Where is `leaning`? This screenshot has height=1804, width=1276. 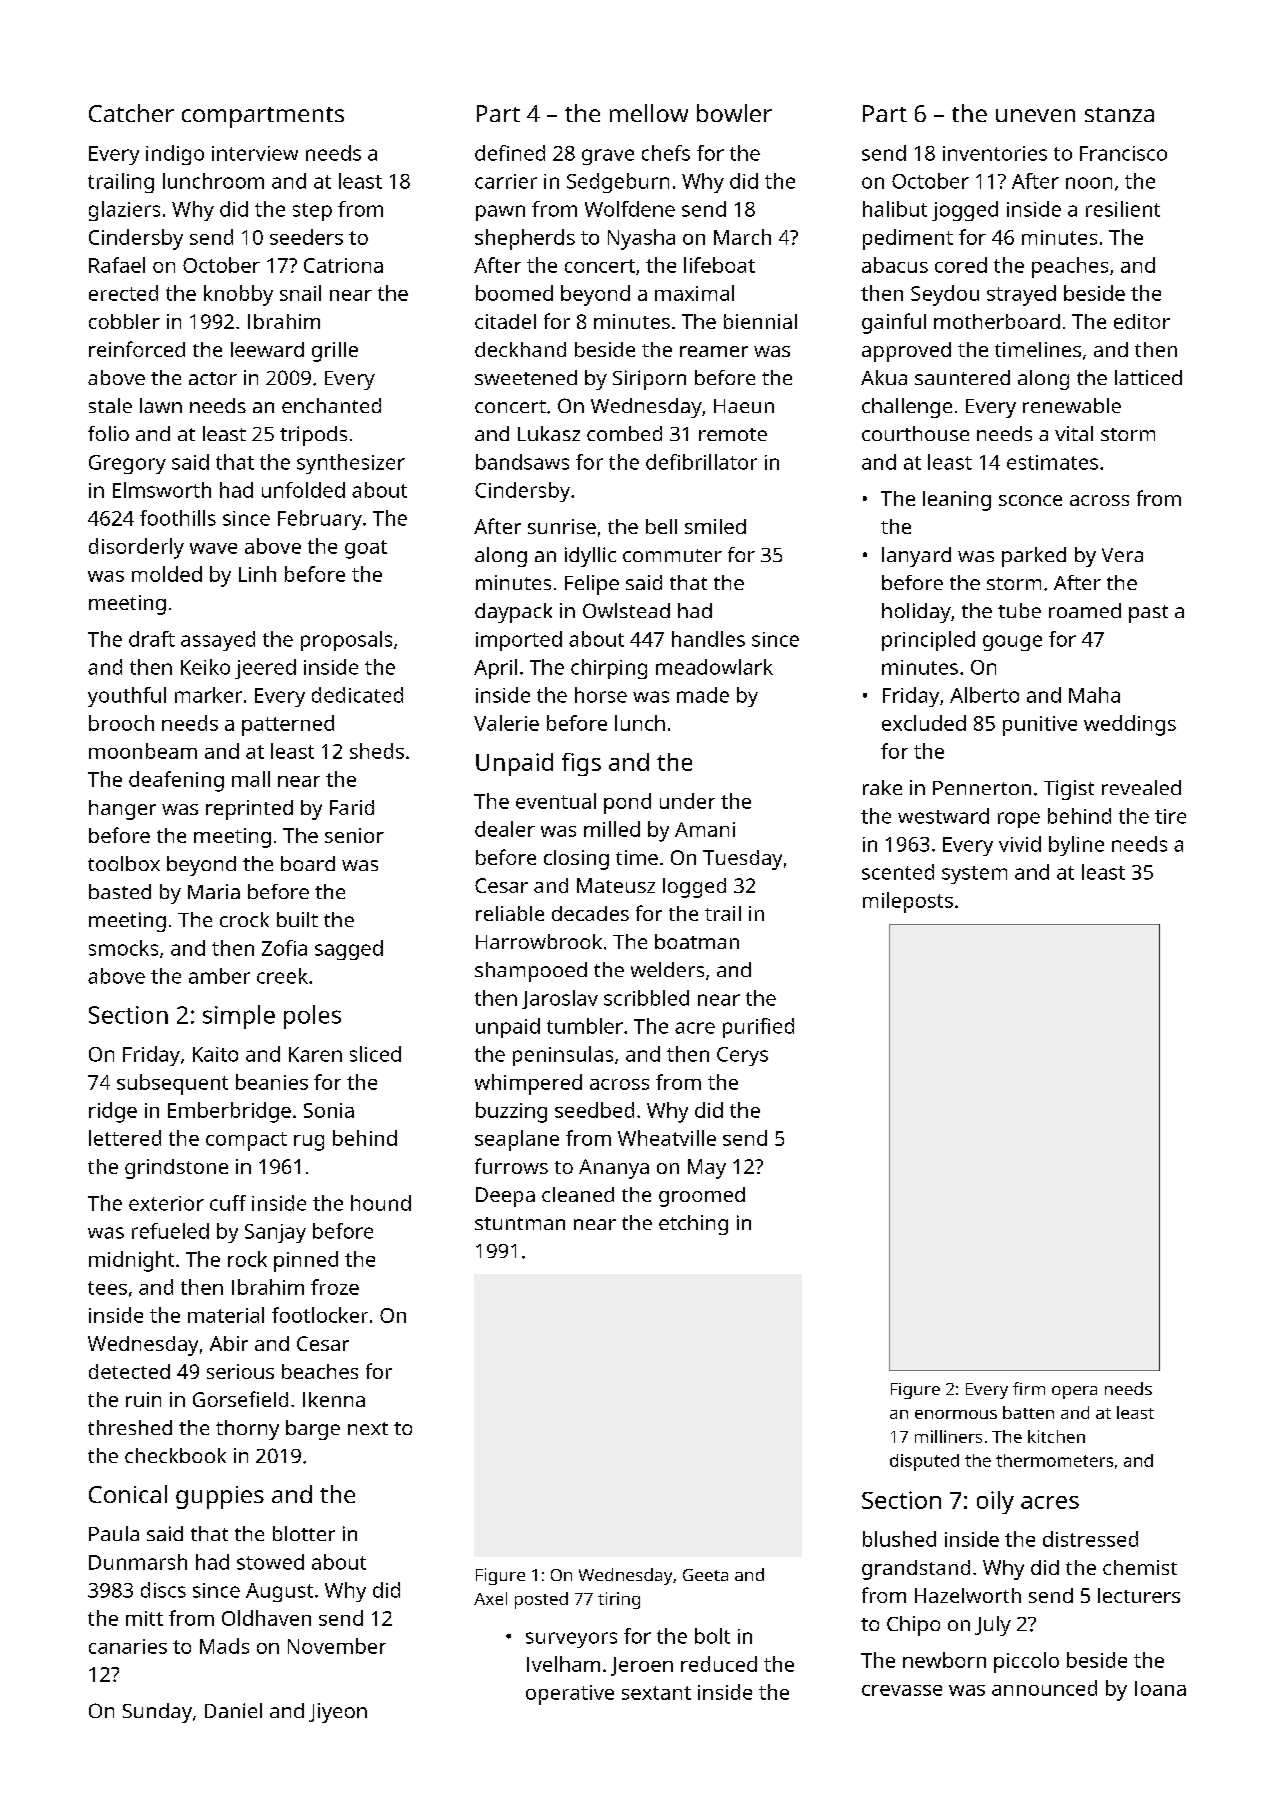
leaning is located at coordinates (957, 501).
